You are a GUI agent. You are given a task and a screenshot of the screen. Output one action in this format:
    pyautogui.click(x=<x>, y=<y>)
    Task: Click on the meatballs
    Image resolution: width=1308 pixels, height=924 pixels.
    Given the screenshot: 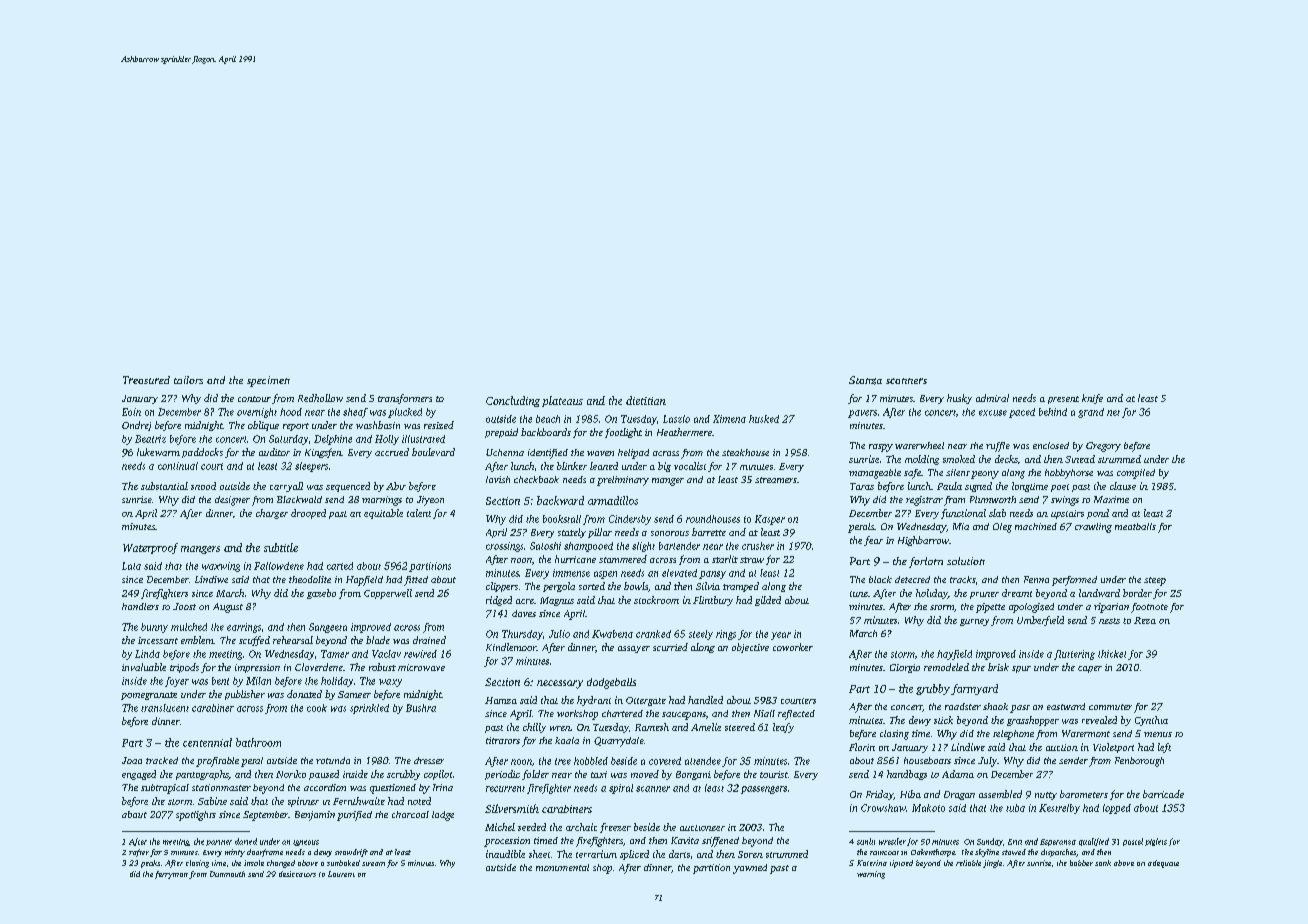 What is the action you would take?
    pyautogui.click(x=1135, y=526)
